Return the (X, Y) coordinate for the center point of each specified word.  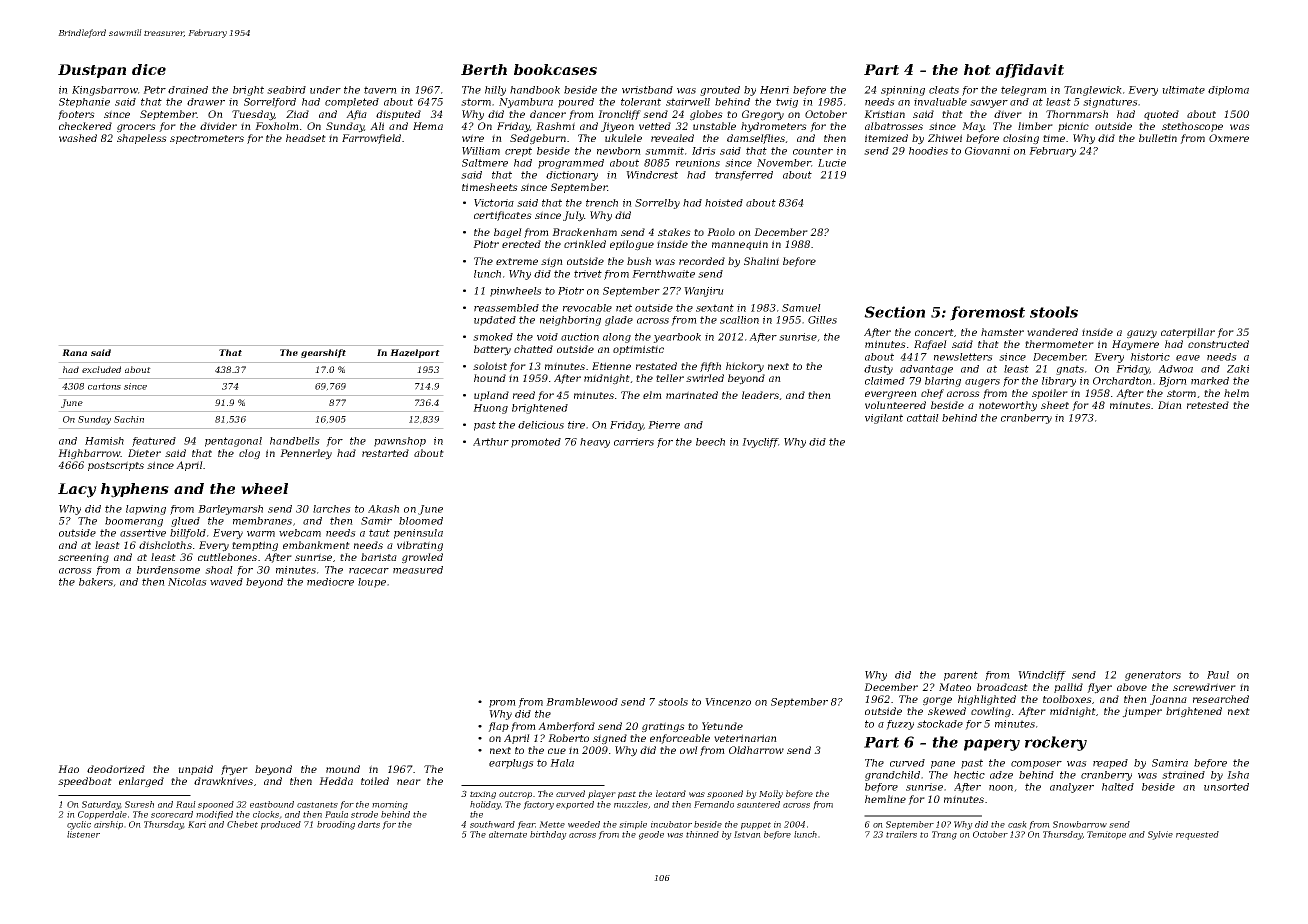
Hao (68, 769)
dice (149, 69)
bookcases (555, 69)
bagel (508, 233)
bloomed (421, 521)
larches (332, 509)
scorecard (172, 814)
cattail (923, 418)
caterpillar (1188, 333)
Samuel (801, 308)
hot (977, 69)
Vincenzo (728, 702)
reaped (1110, 764)
